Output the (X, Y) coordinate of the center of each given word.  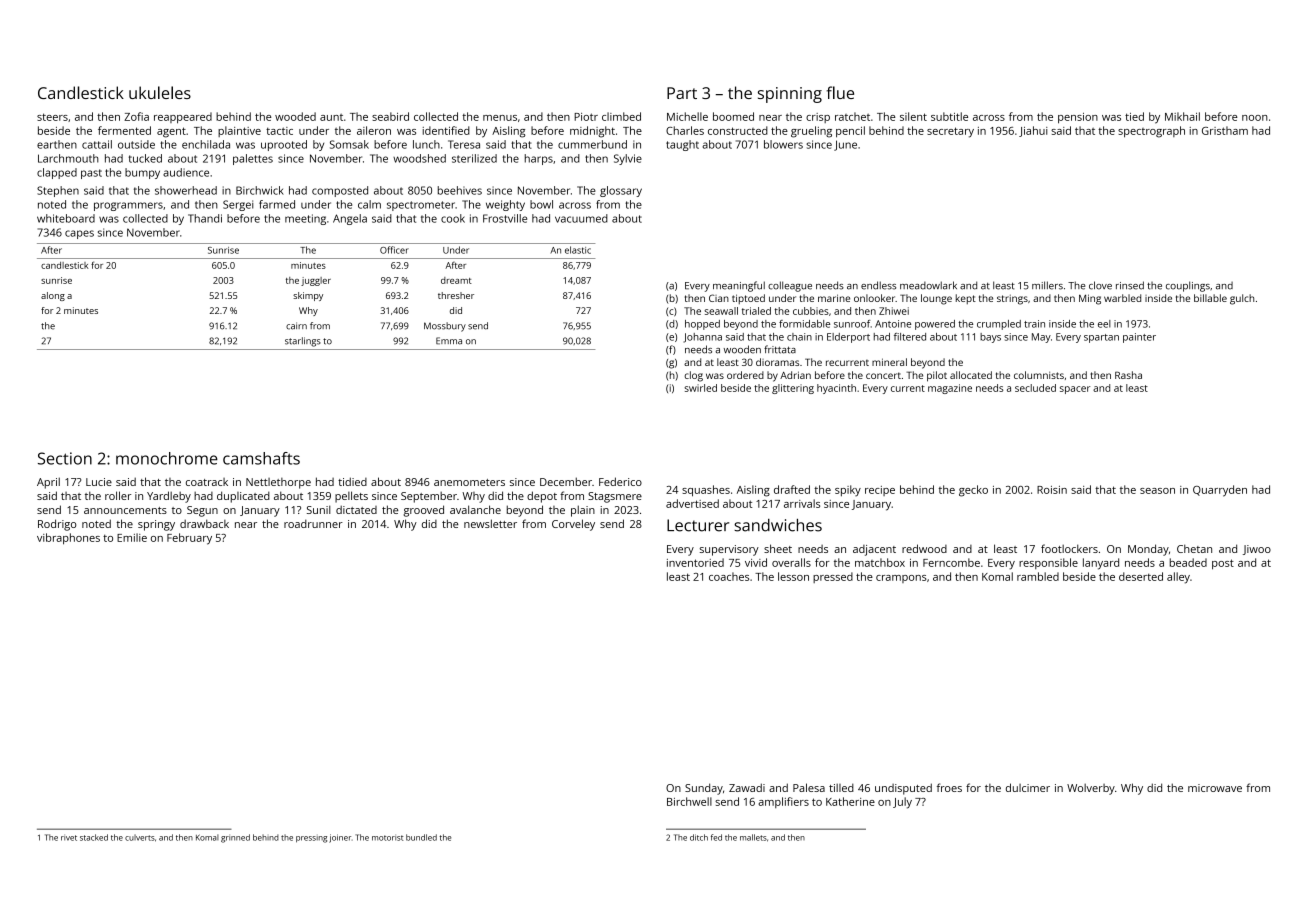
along (53, 296)
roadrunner (313, 523)
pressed (833, 577)
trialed (756, 311)
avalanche (475, 509)
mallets (753, 837)
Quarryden (1220, 491)
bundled (421, 837)
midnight (592, 132)
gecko (973, 491)
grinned (235, 838)
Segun (202, 511)
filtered (910, 337)
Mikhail (1182, 116)
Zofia (136, 116)
